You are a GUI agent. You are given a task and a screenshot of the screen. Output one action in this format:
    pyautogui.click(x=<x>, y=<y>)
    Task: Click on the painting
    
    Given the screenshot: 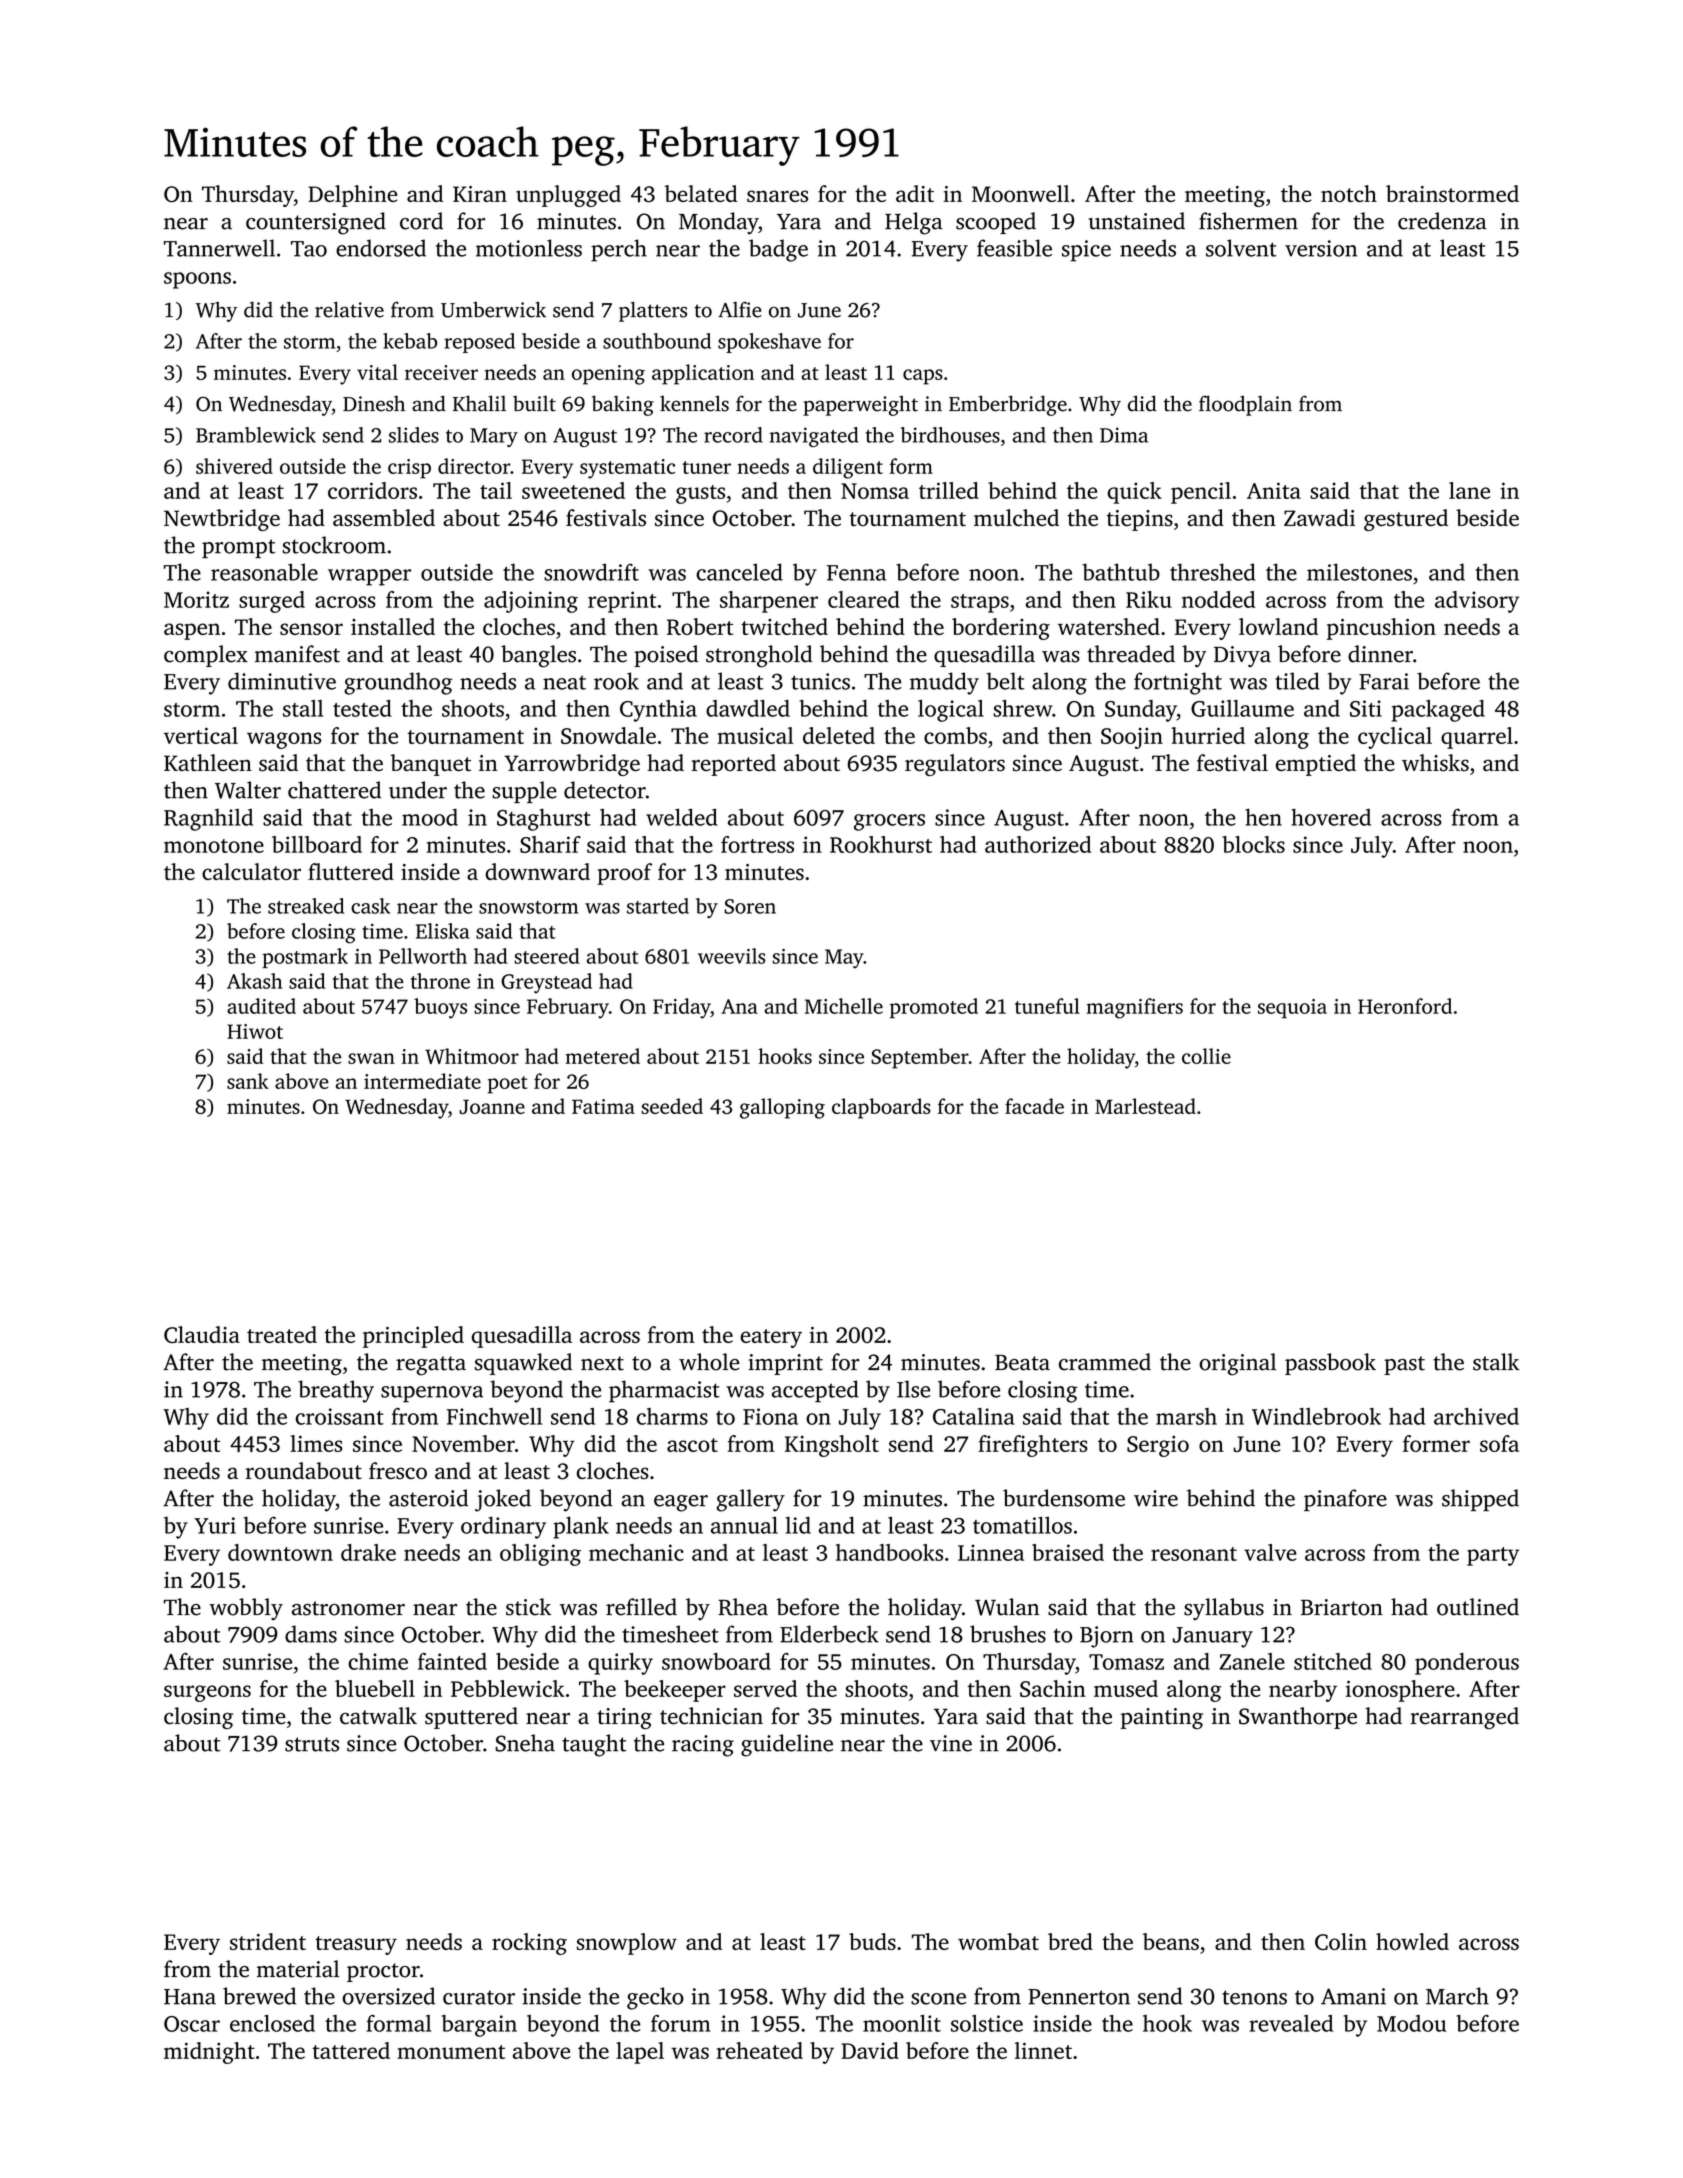 What is the action you would take?
    pyautogui.click(x=1162, y=1718)
